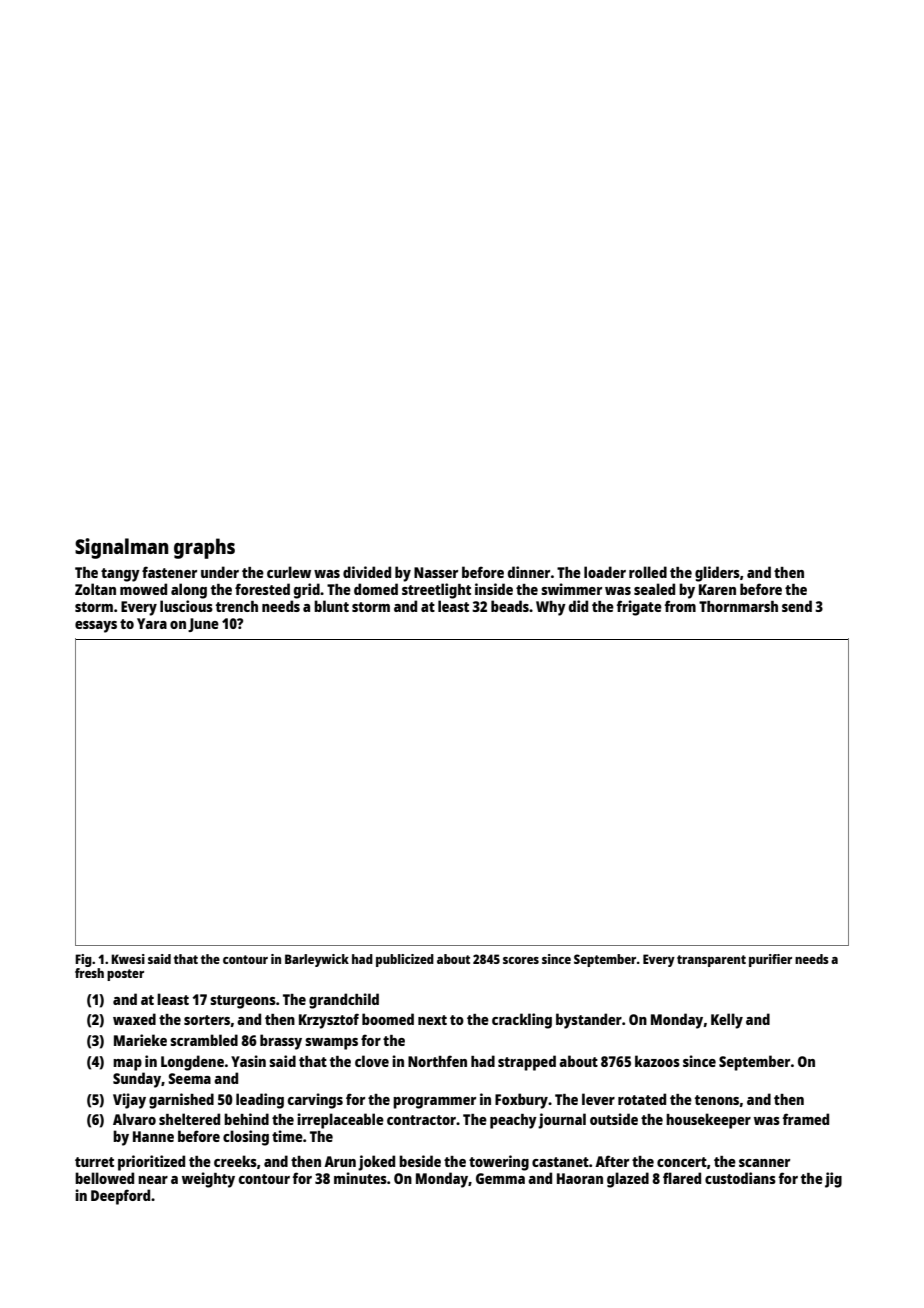  What do you see at coordinates (717, 1100) in the image?
I see `tenons` at bounding box center [717, 1100].
